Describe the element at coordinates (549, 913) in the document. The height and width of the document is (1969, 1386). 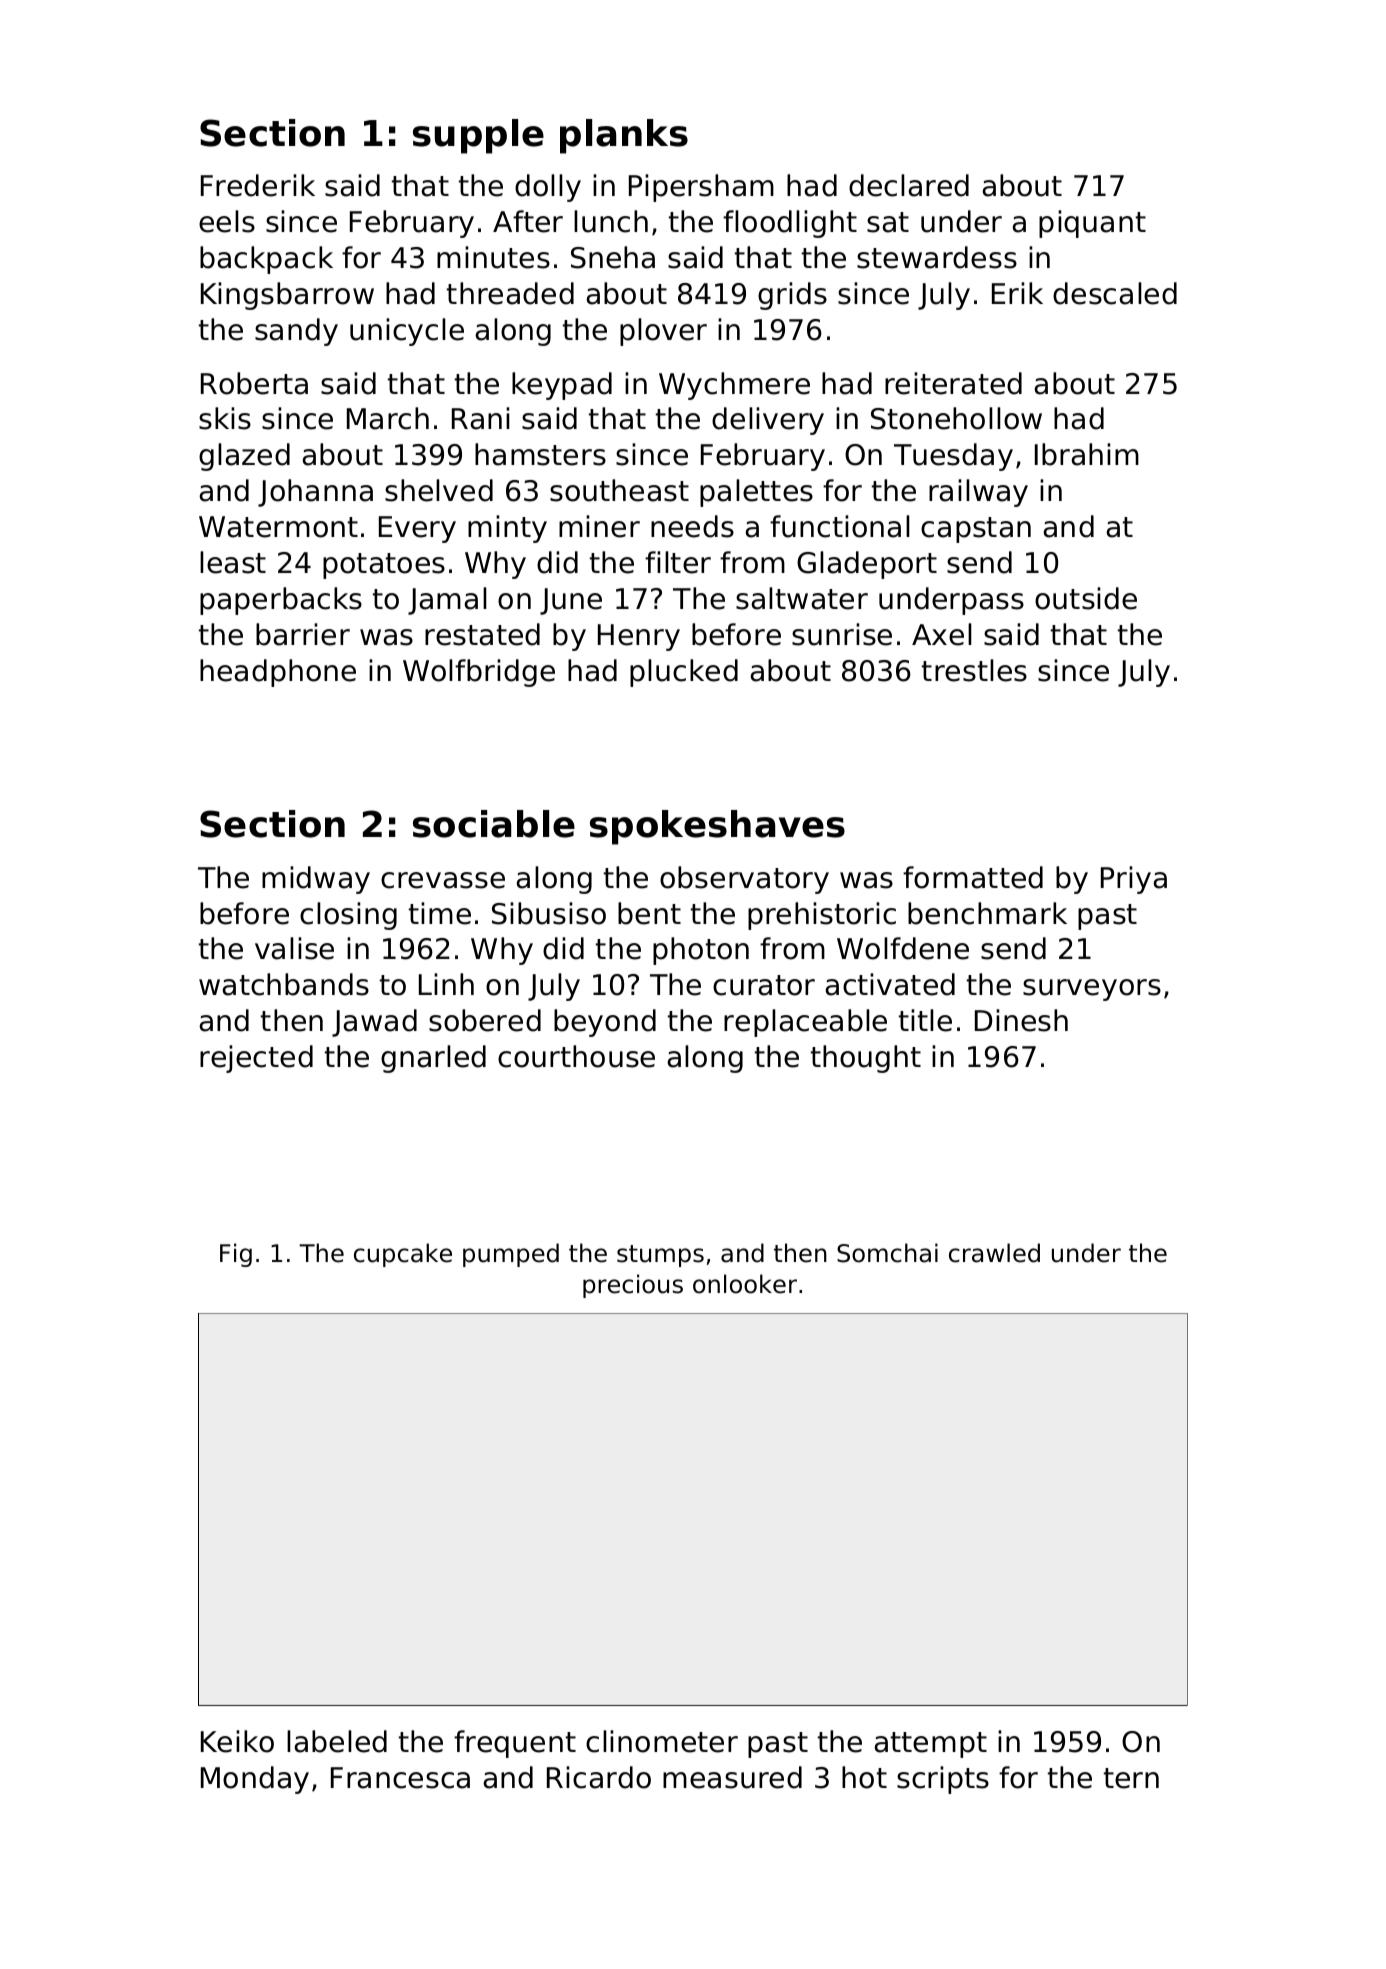
I see `Sibusiso` at that location.
